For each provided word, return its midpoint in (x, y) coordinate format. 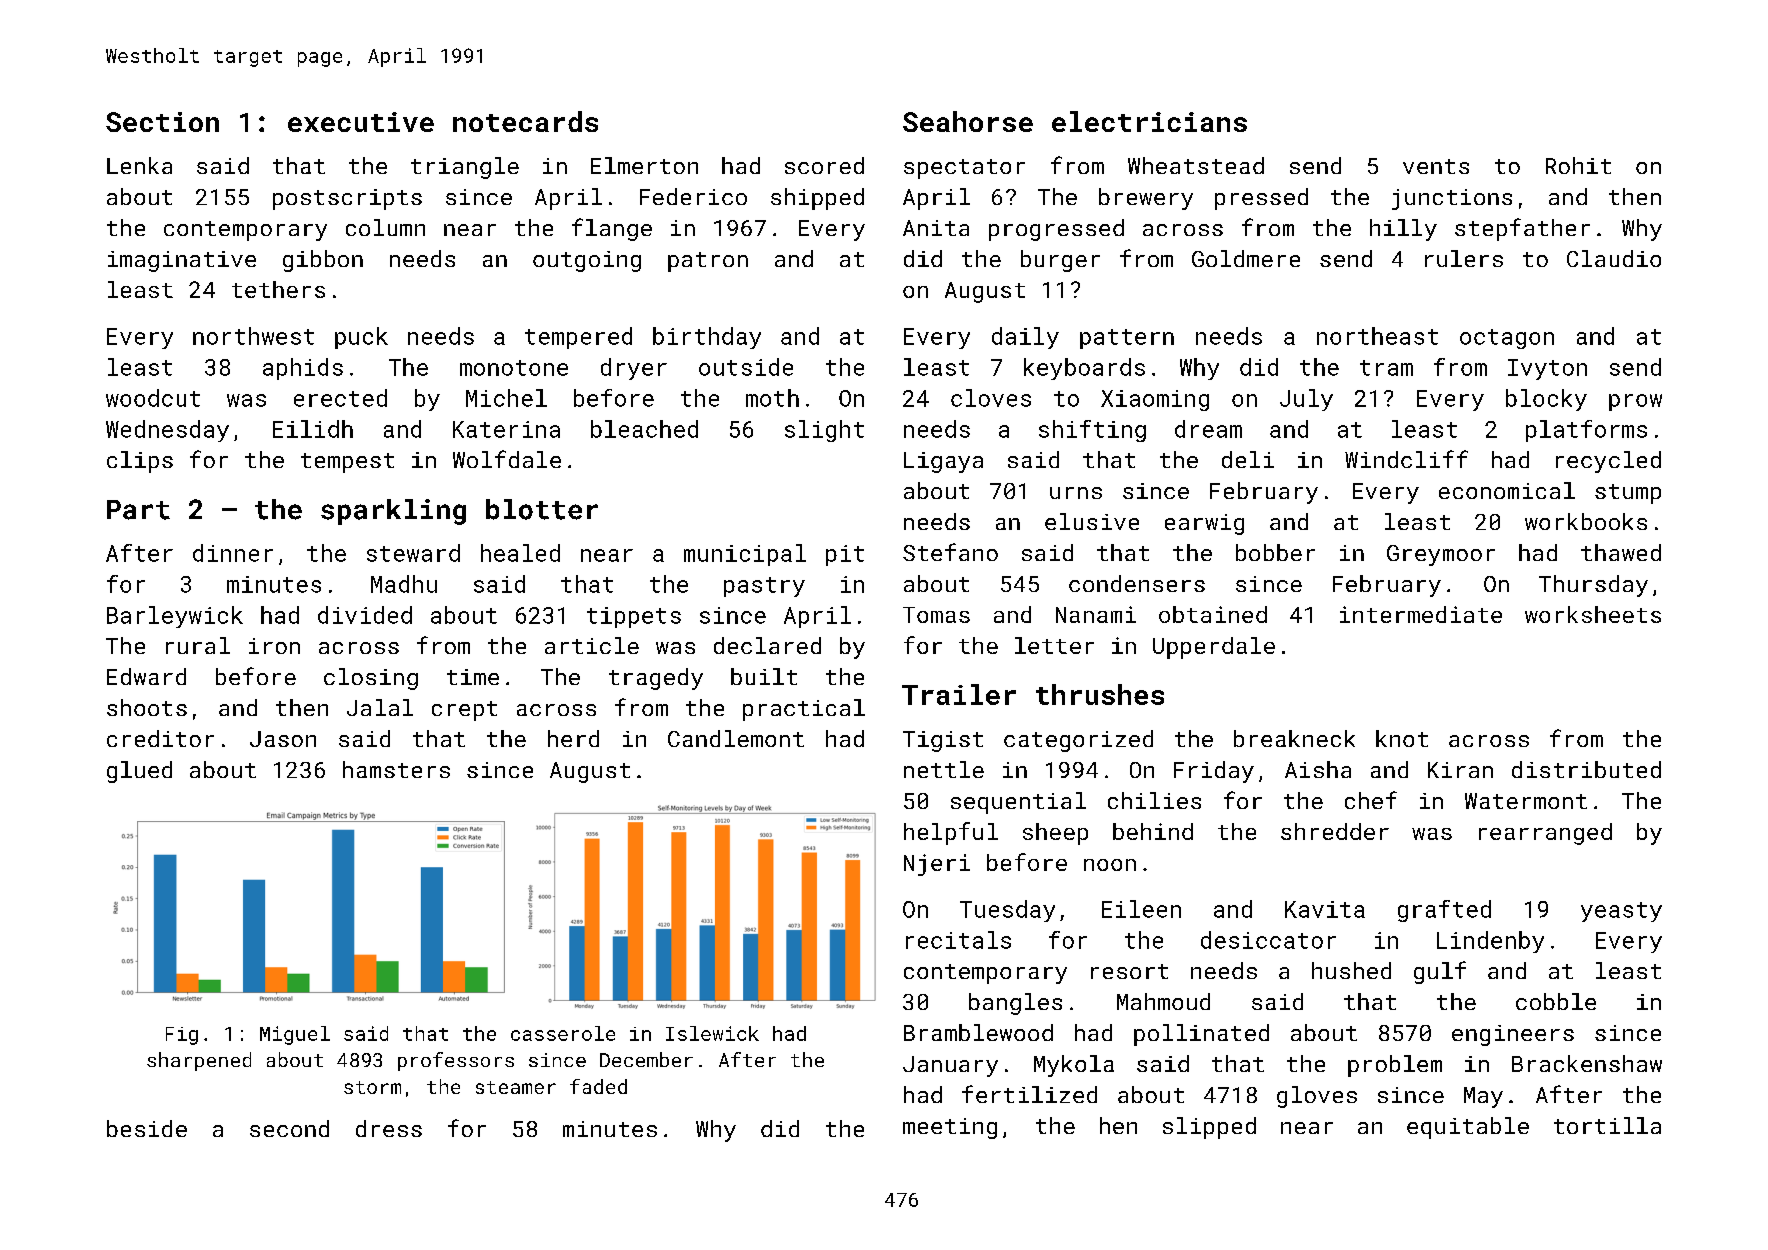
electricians (1149, 121)
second (289, 1128)
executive (361, 122)
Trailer (959, 694)
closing (371, 679)
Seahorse (968, 121)
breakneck (1294, 738)
